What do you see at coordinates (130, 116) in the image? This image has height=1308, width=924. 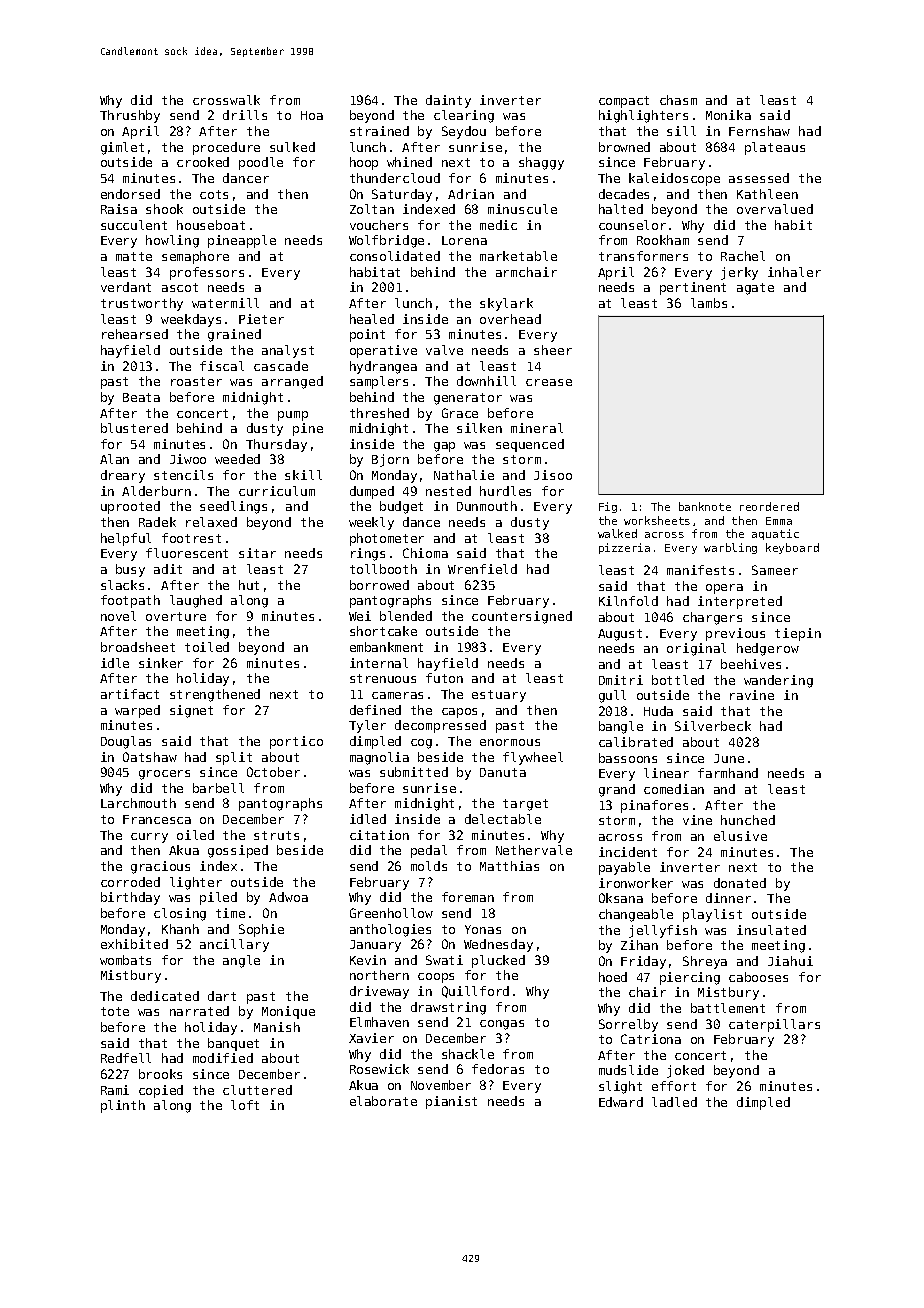 I see `Thrushby` at bounding box center [130, 116].
